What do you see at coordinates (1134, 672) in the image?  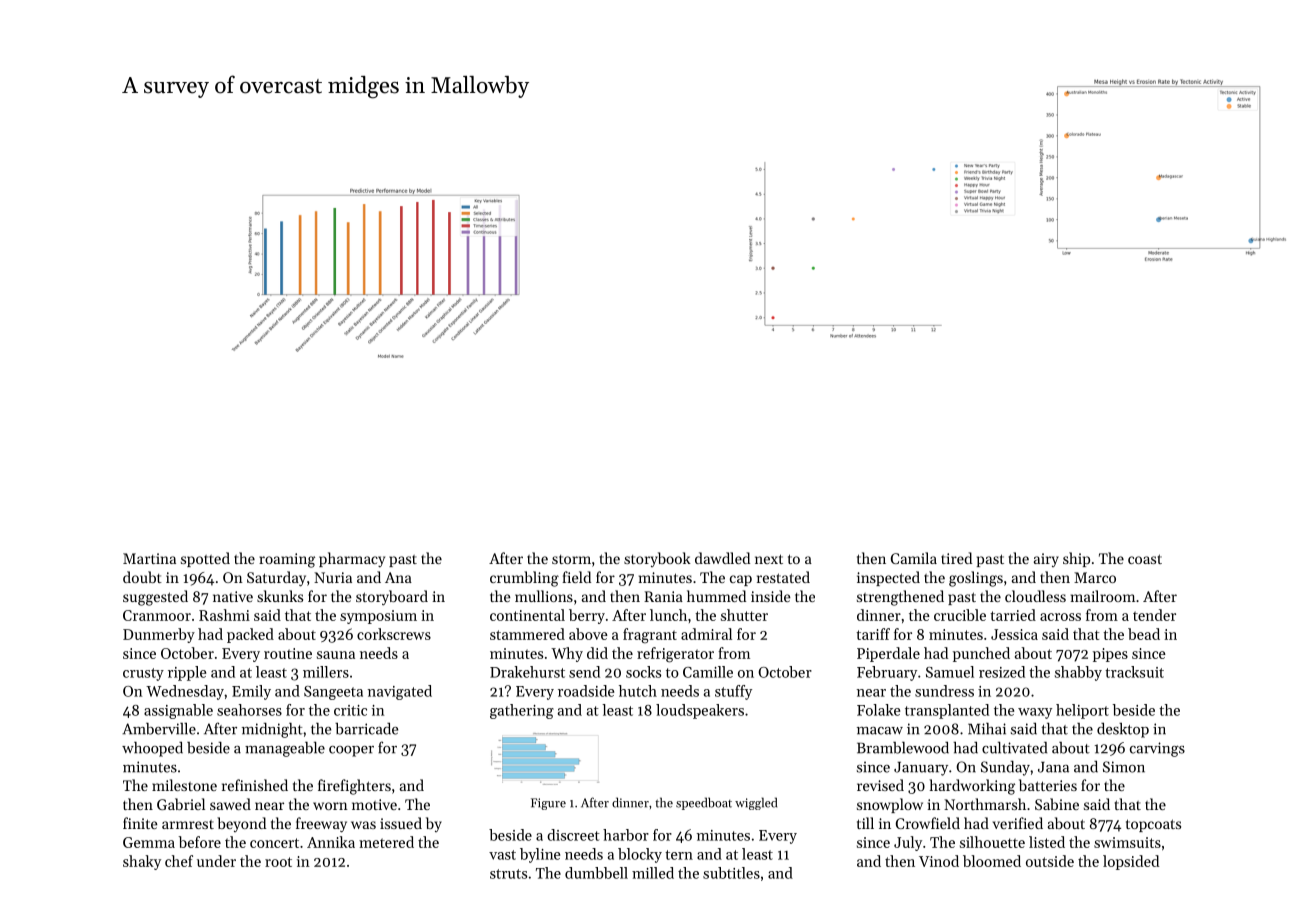 I see `tracksuit` at bounding box center [1134, 672].
